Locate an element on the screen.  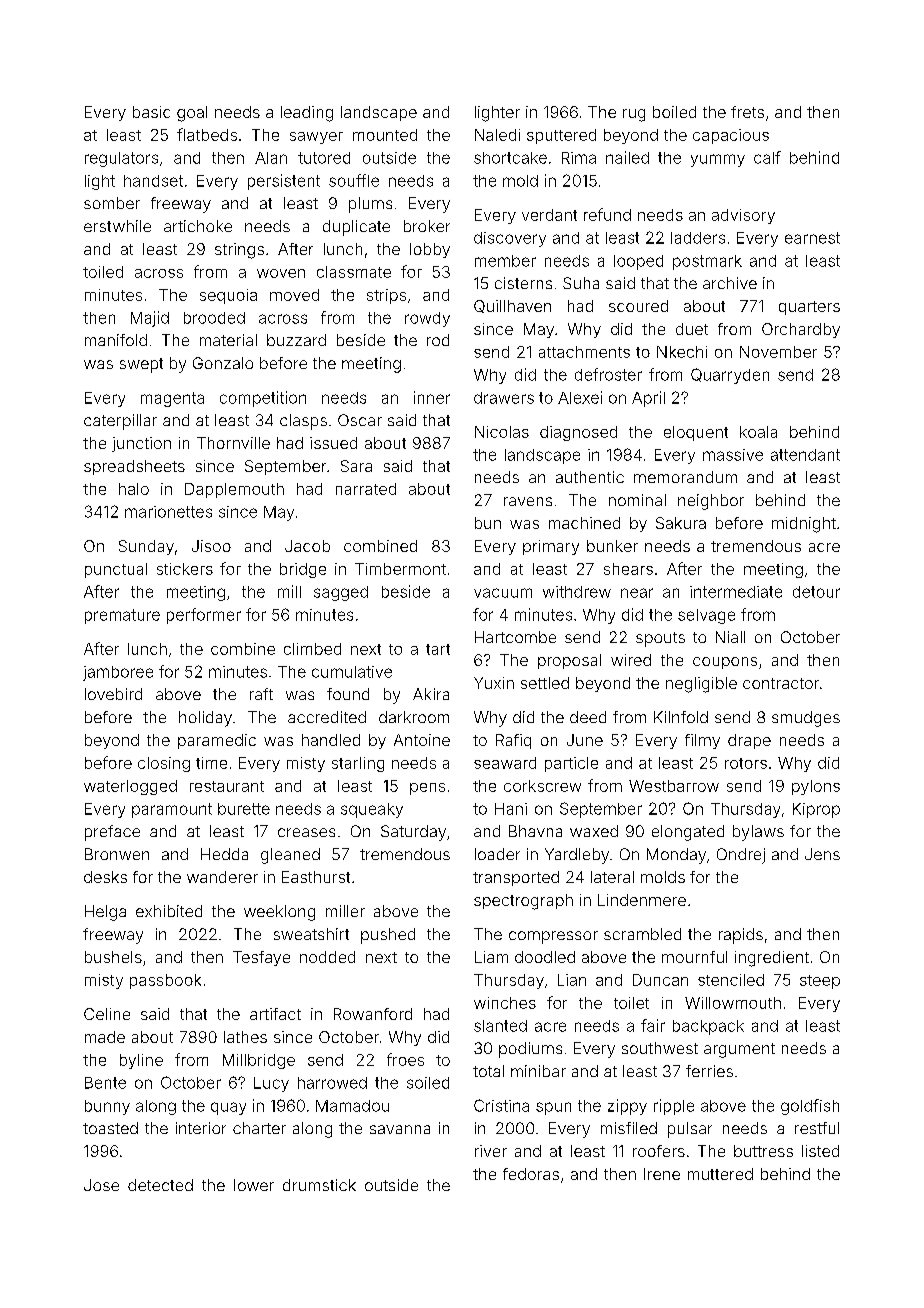
spun is located at coordinates (553, 1108).
